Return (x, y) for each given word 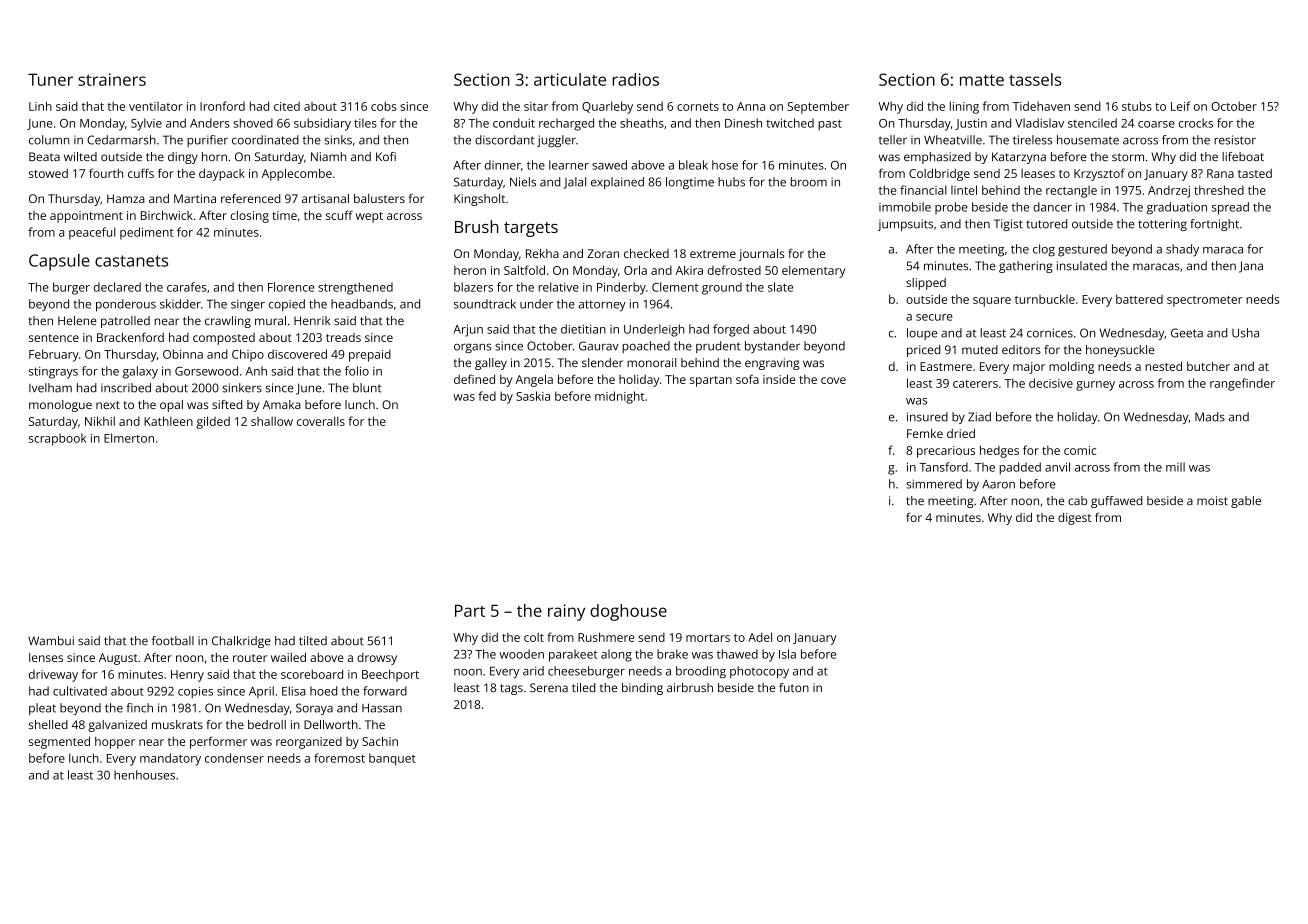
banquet (392, 759)
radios (635, 79)
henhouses (144, 775)
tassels (1035, 79)
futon (794, 687)
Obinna (183, 354)
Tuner (50, 79)
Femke (925, 433)
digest (1075, 519)
